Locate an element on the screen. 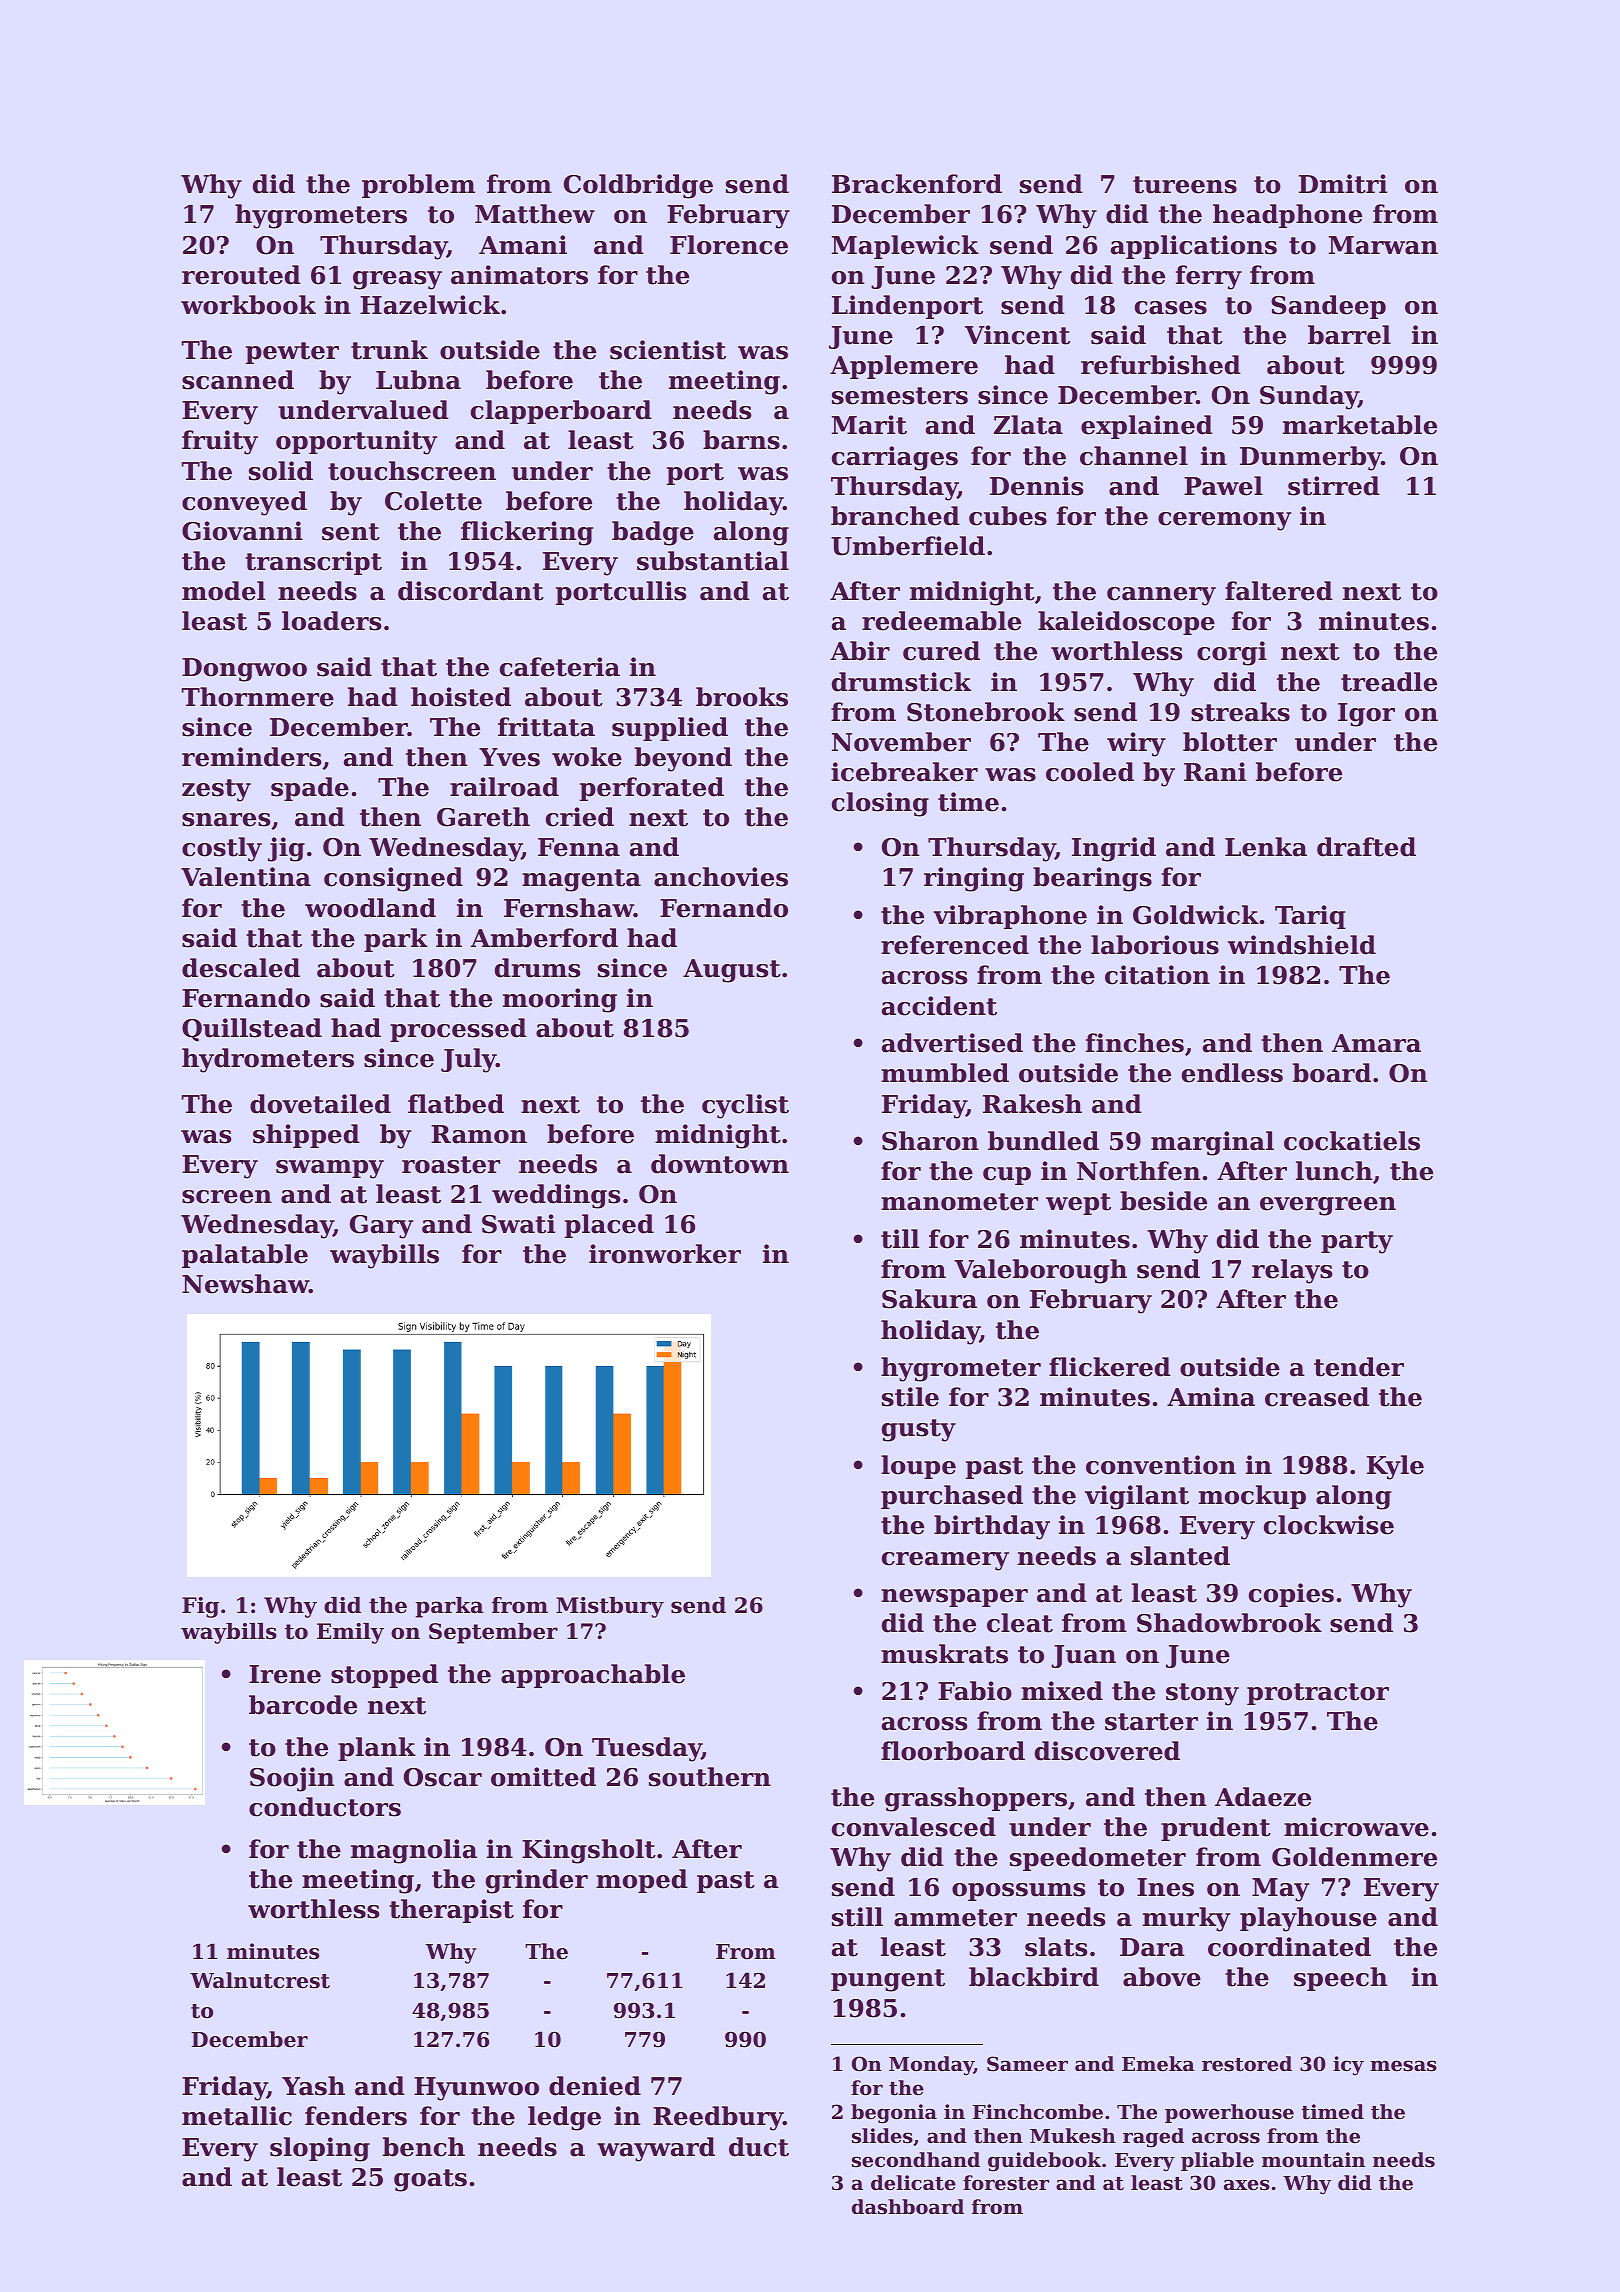  speech is located at coordinates (1341, 1979).
